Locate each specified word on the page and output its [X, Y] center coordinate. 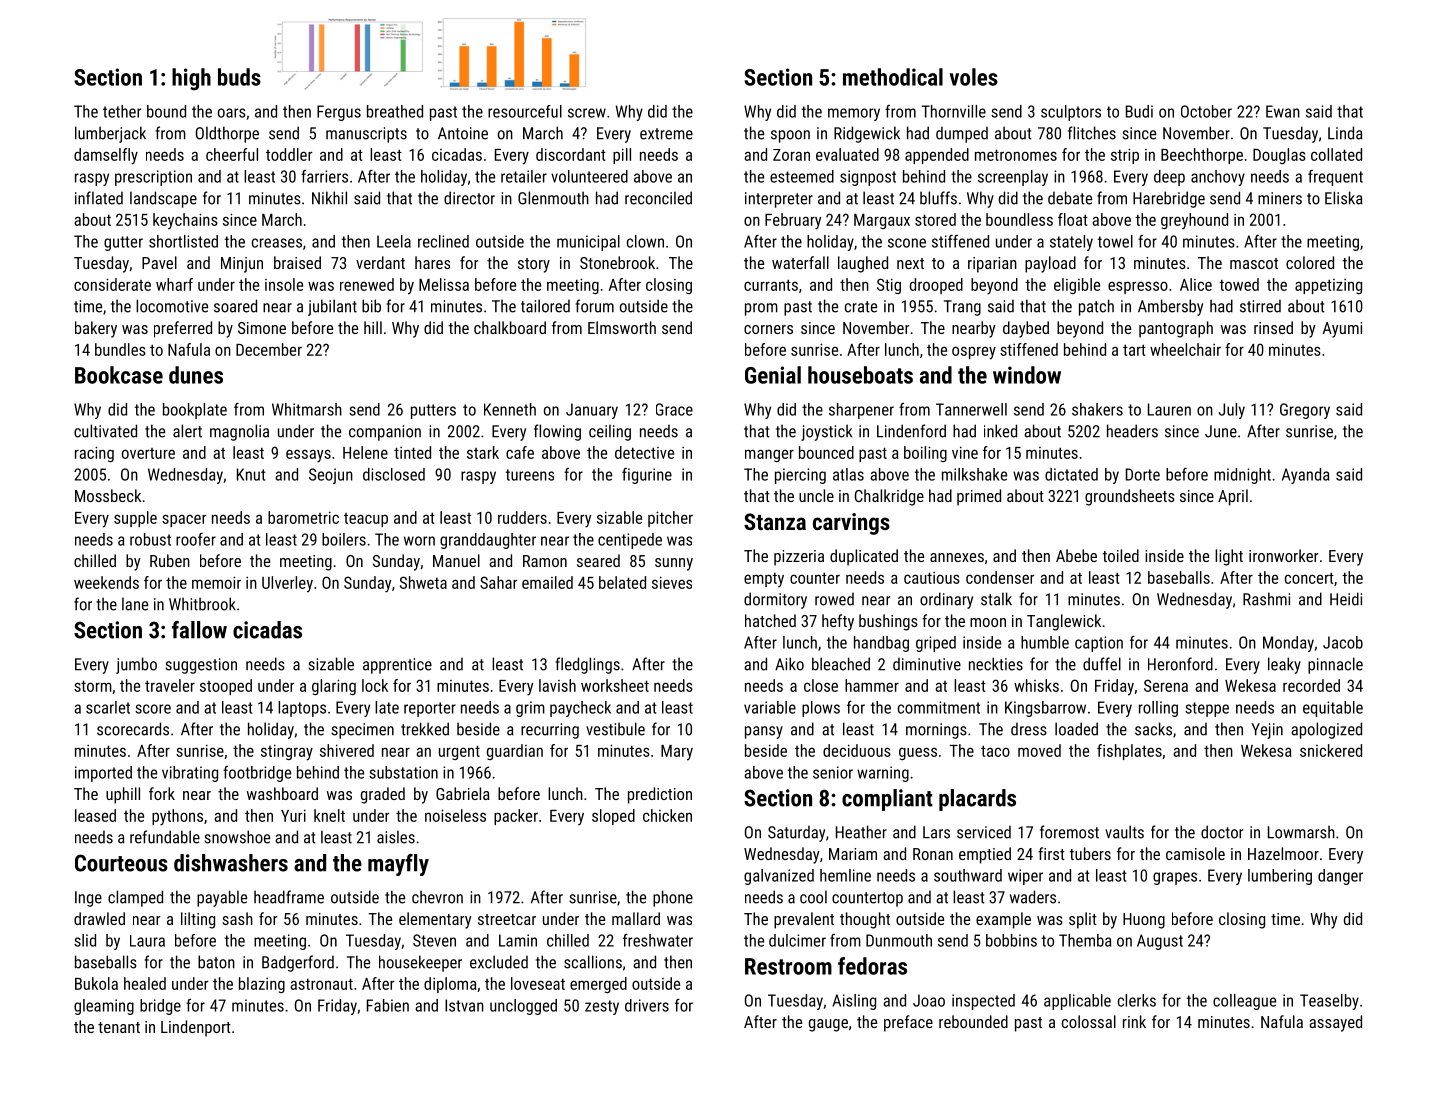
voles [974, 77]
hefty [838, 622]
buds [239, 77]
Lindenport [196, 1028]
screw [587, 113]
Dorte [1143, 474]
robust [150, 539]
